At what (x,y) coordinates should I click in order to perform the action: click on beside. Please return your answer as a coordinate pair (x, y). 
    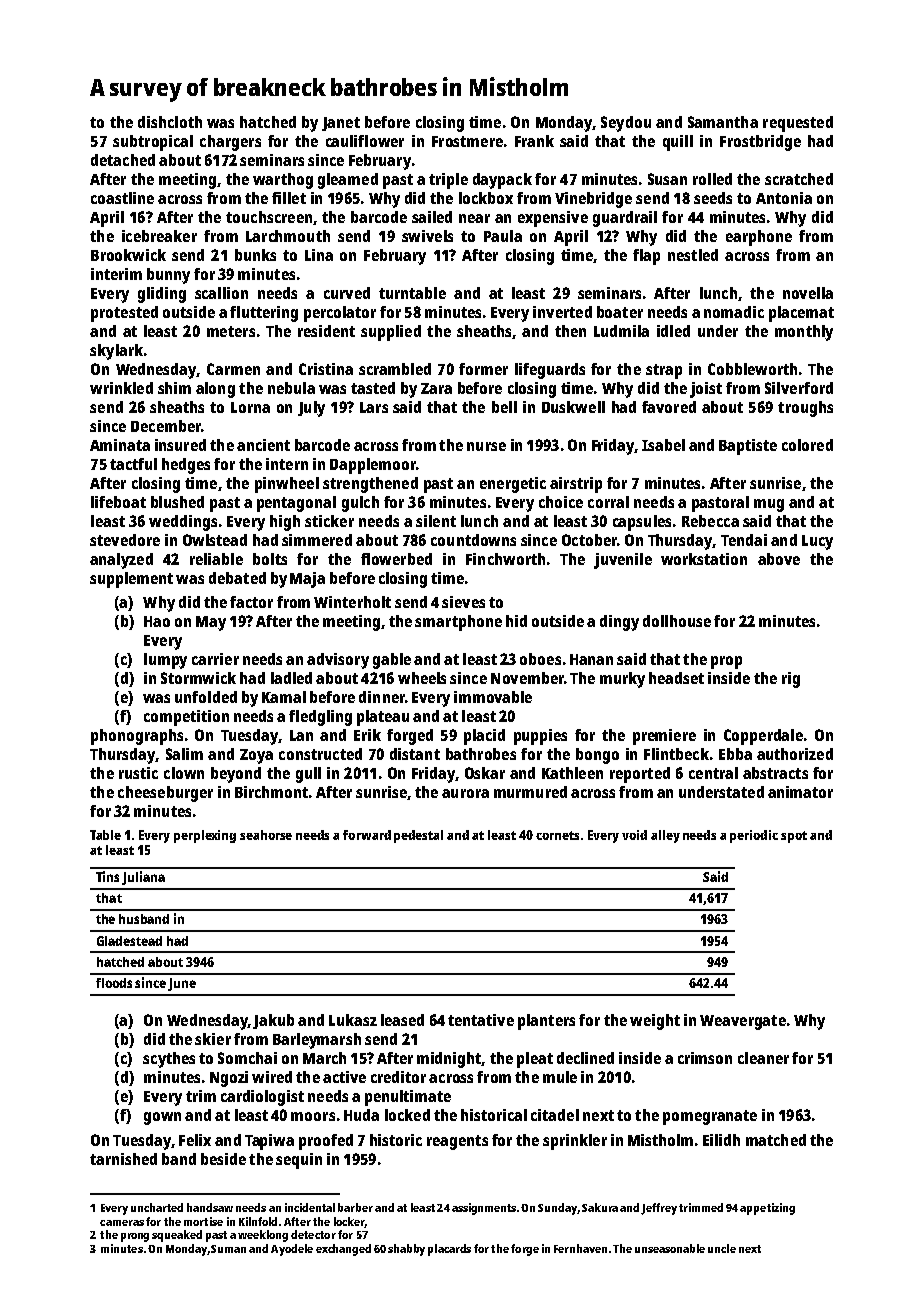
    Looking at the image, I should click on (223, 1159).
